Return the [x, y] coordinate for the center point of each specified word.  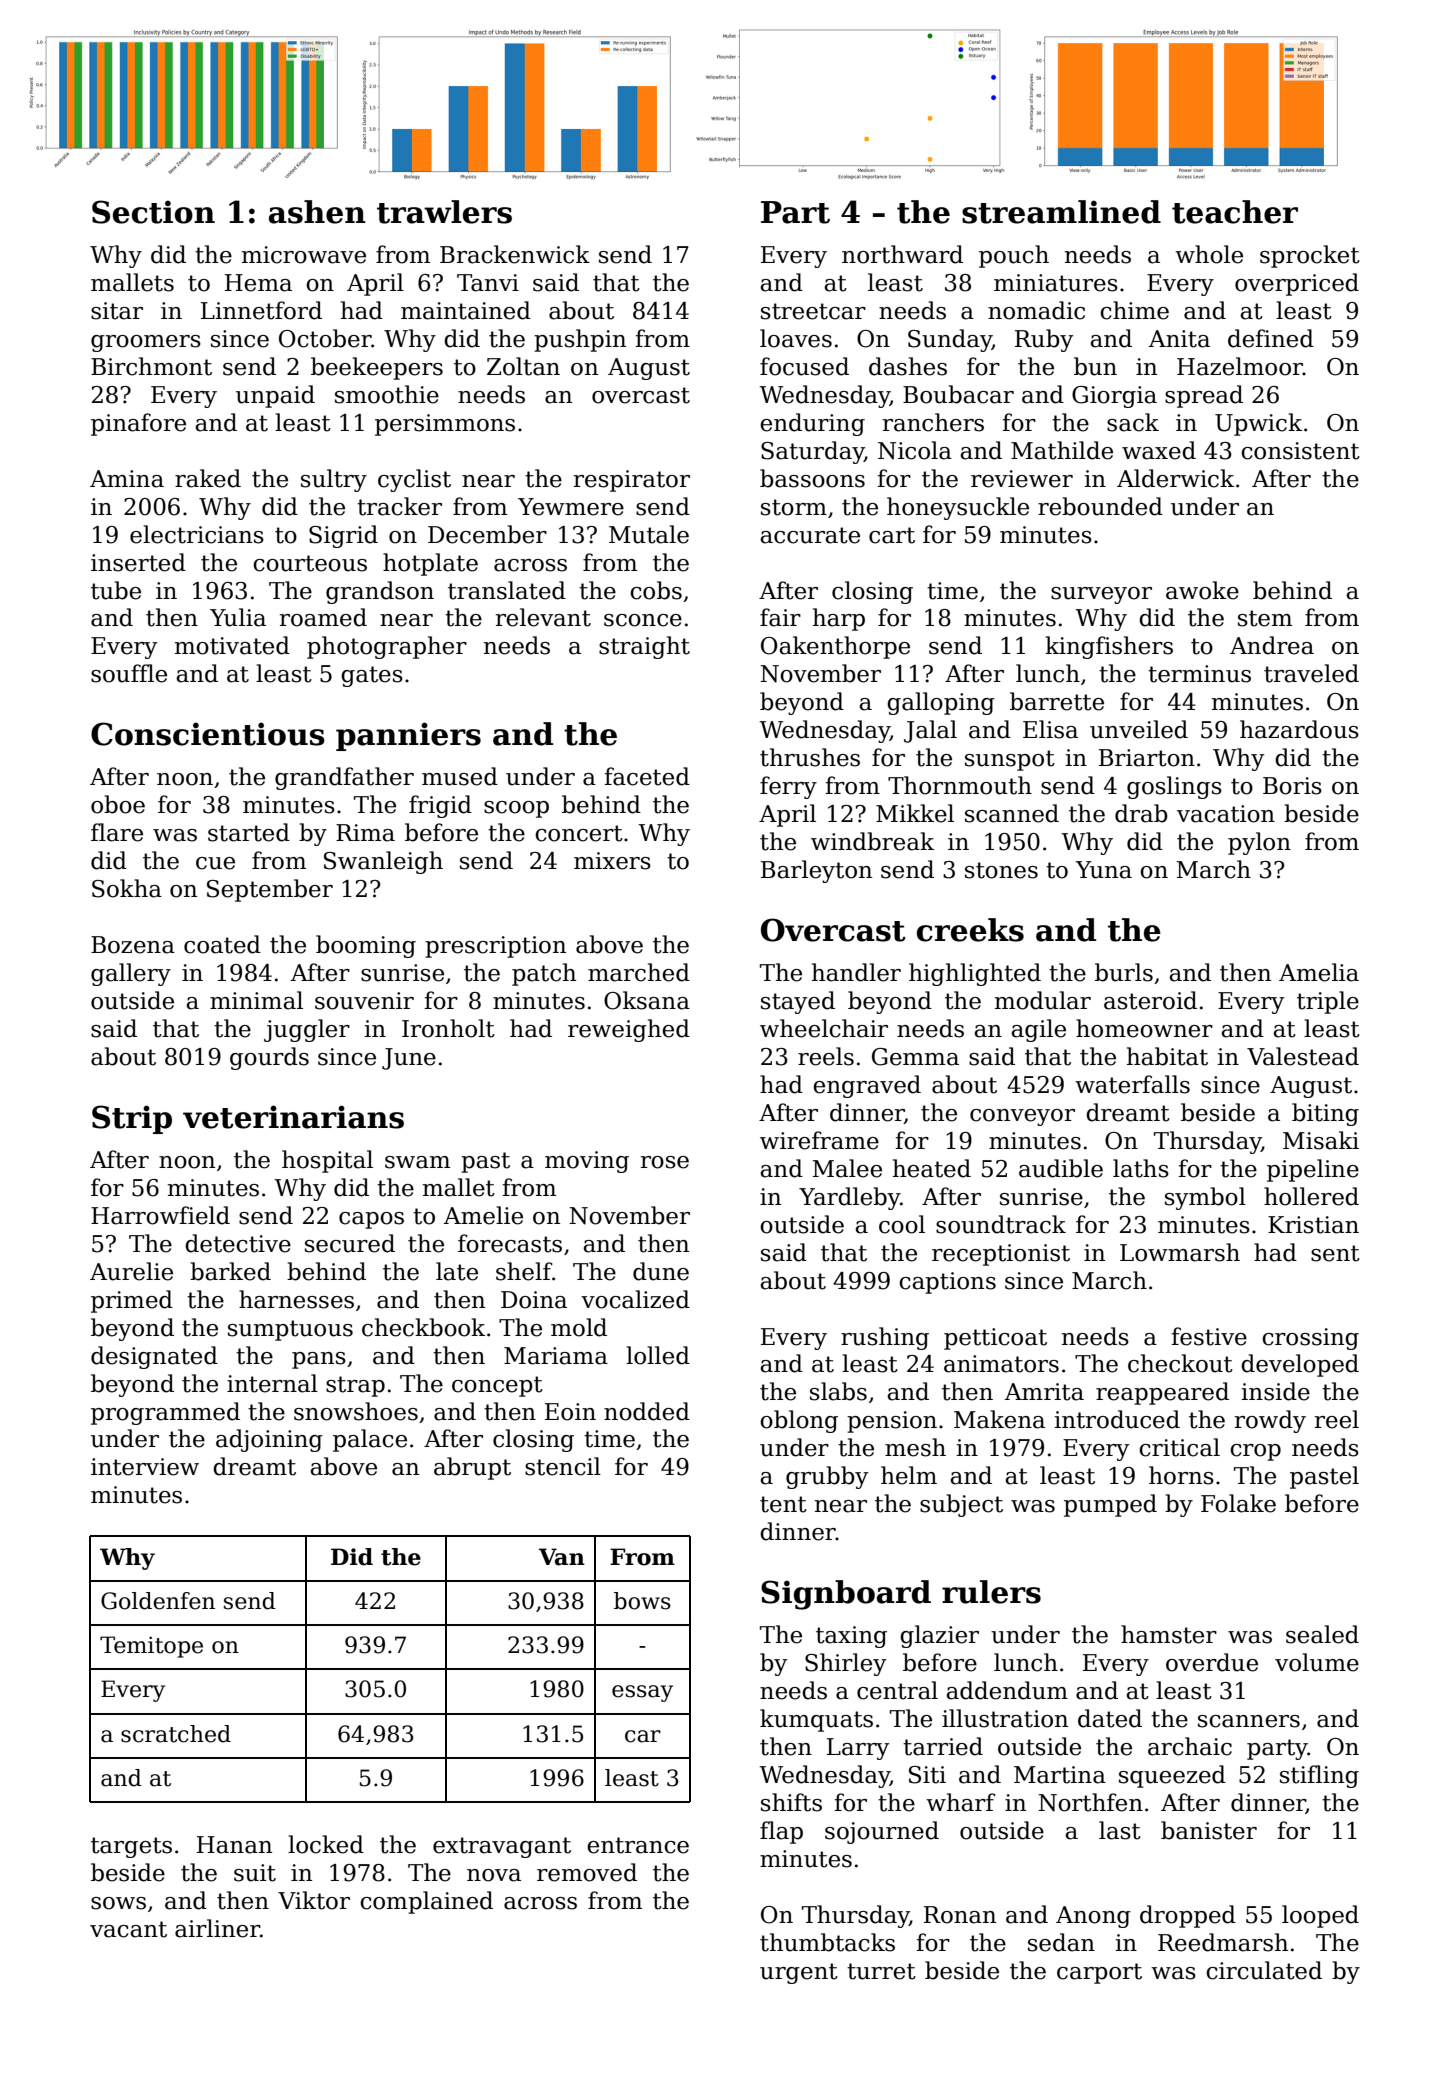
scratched [176, 1734]
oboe [118, 804]
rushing [885, 1338]
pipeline [1313, 1170]
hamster [1169, 1634]
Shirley [845, 1664]
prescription [495, 947]
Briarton [1147, 758]
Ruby [1044, 340]
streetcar [813, 311]
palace [370, 1440]
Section [153, 212]
